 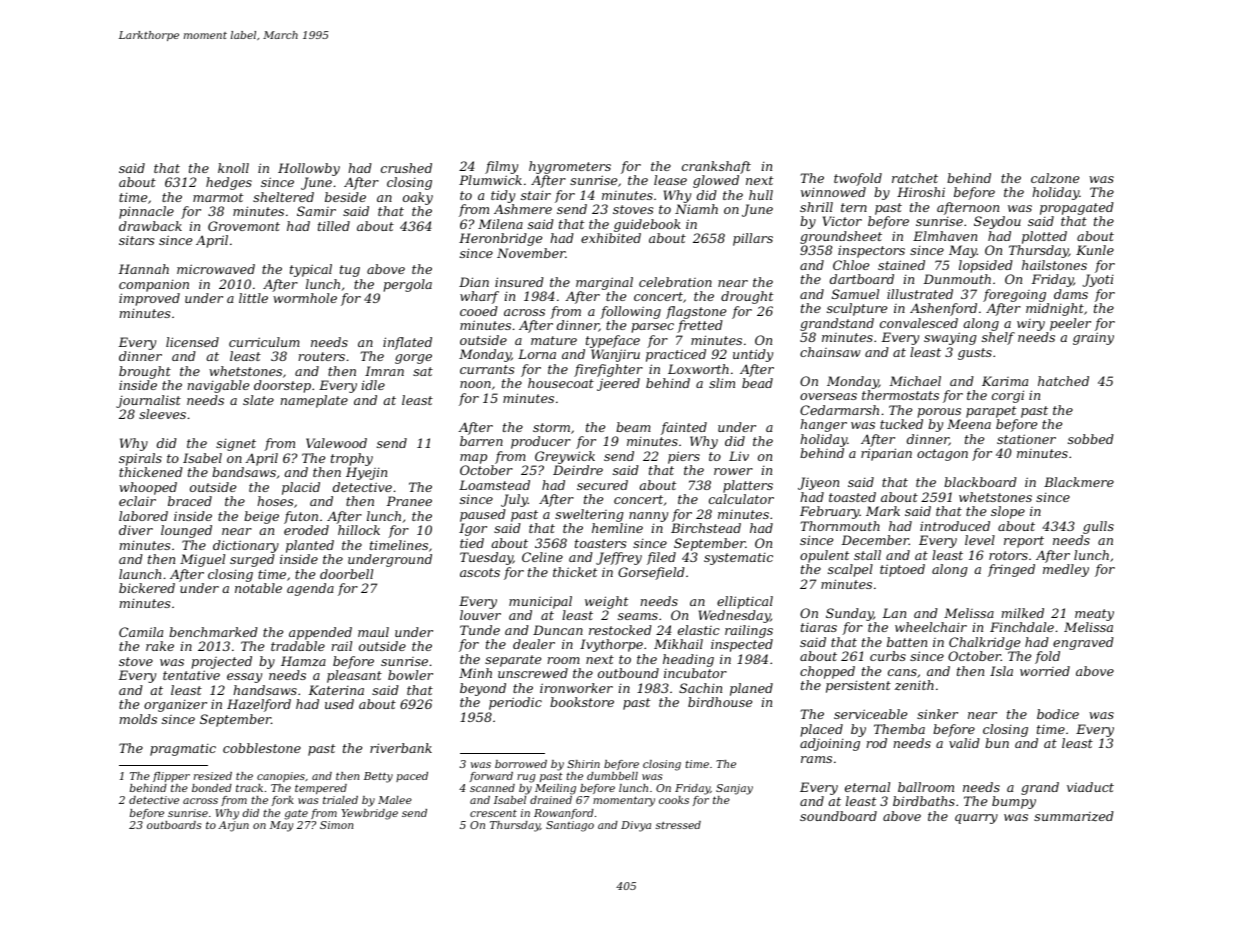 What do you see at coordinates (1079, 482) in the page?
I see `Blackmere` at bounding box center [1079, 482].
